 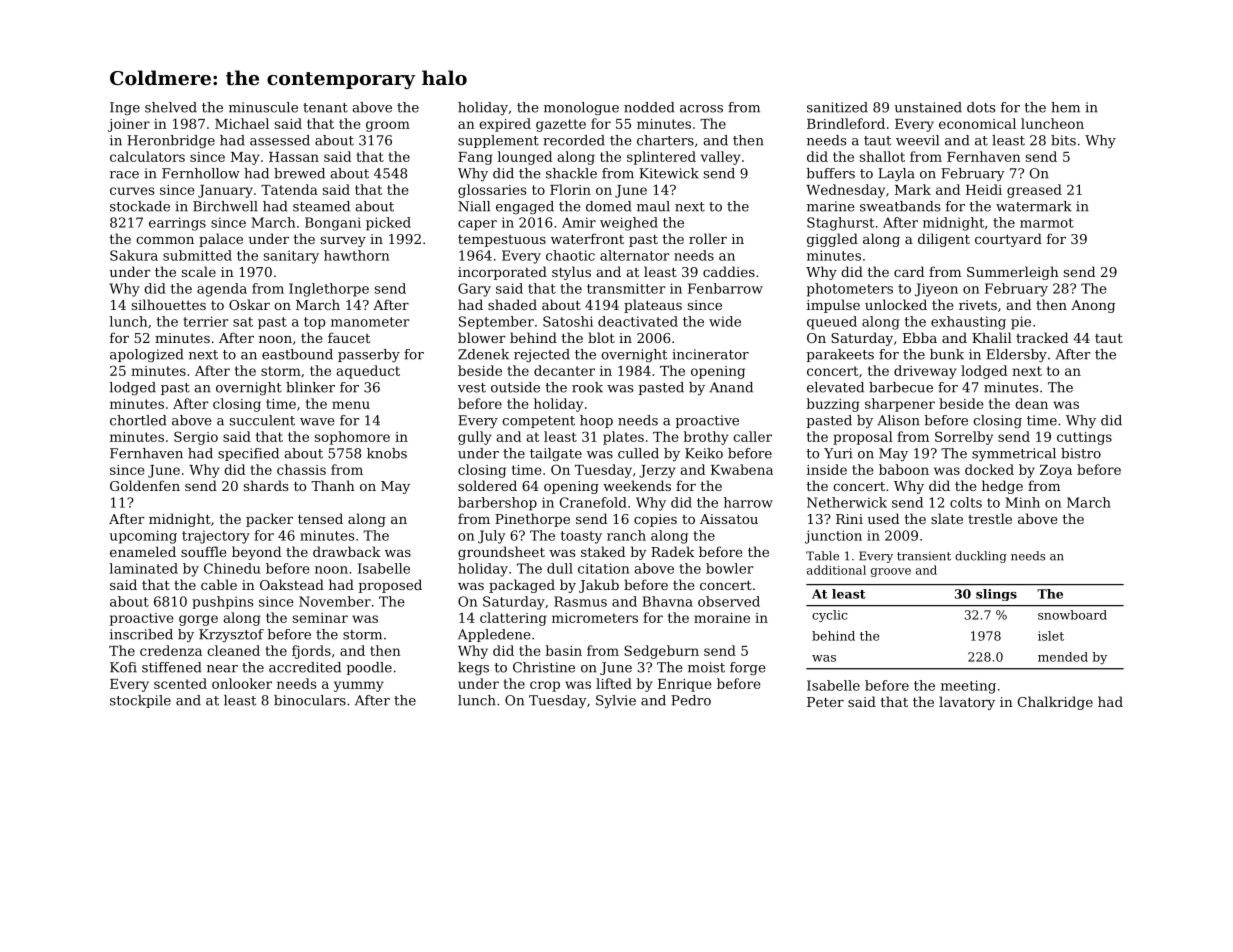 I want to click on picked, so click(x=388, y=224).
